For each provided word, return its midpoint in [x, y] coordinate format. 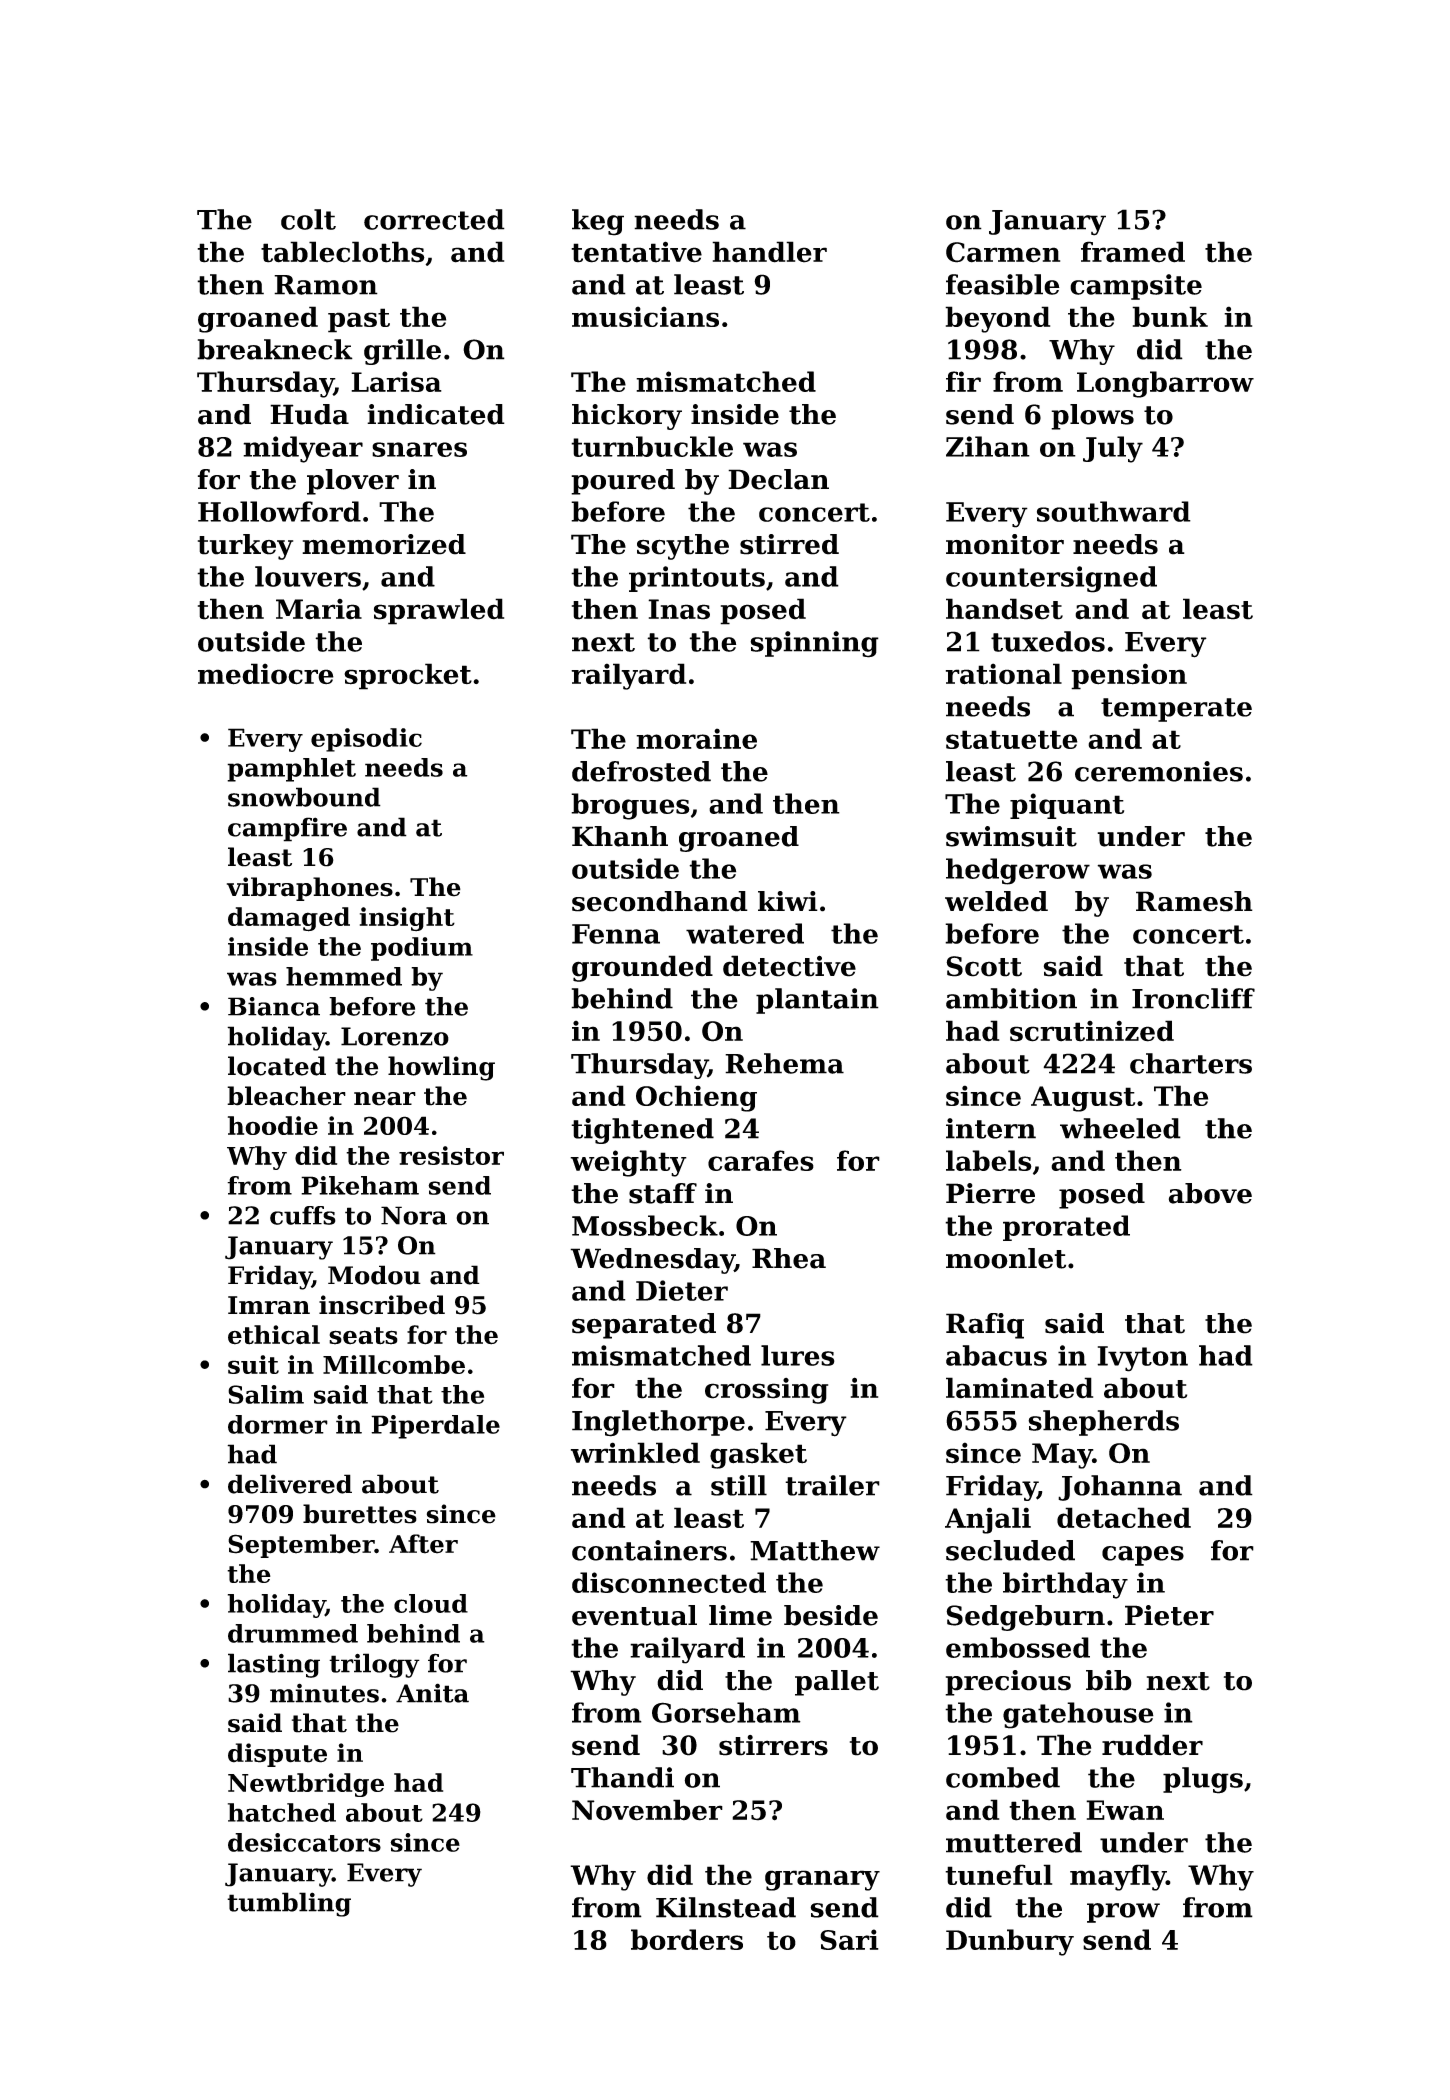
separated [644, 1326]
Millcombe [394, 1364]
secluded [1010, 1550]
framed [1133, 252]
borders [687, 1939]
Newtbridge [306, 1785]
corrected [434, 219]
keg [598, 222]
